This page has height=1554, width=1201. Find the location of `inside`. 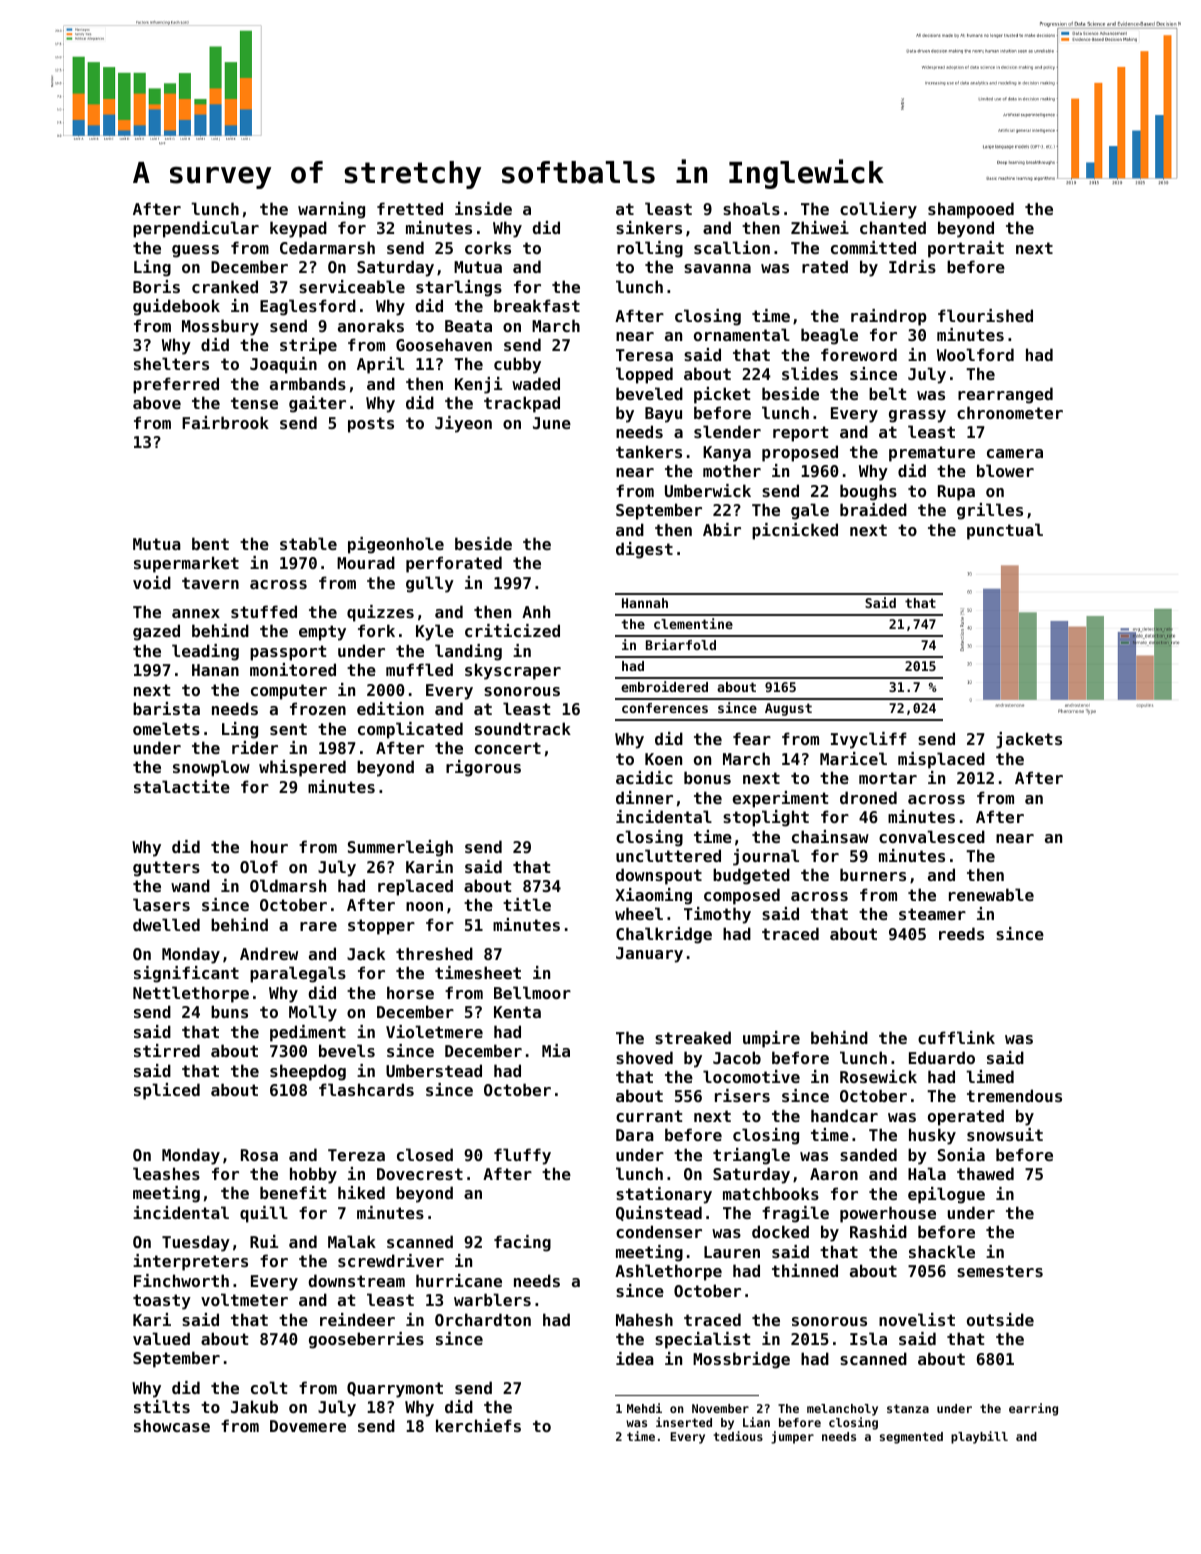

inside is located at coordinates (483, 208).
